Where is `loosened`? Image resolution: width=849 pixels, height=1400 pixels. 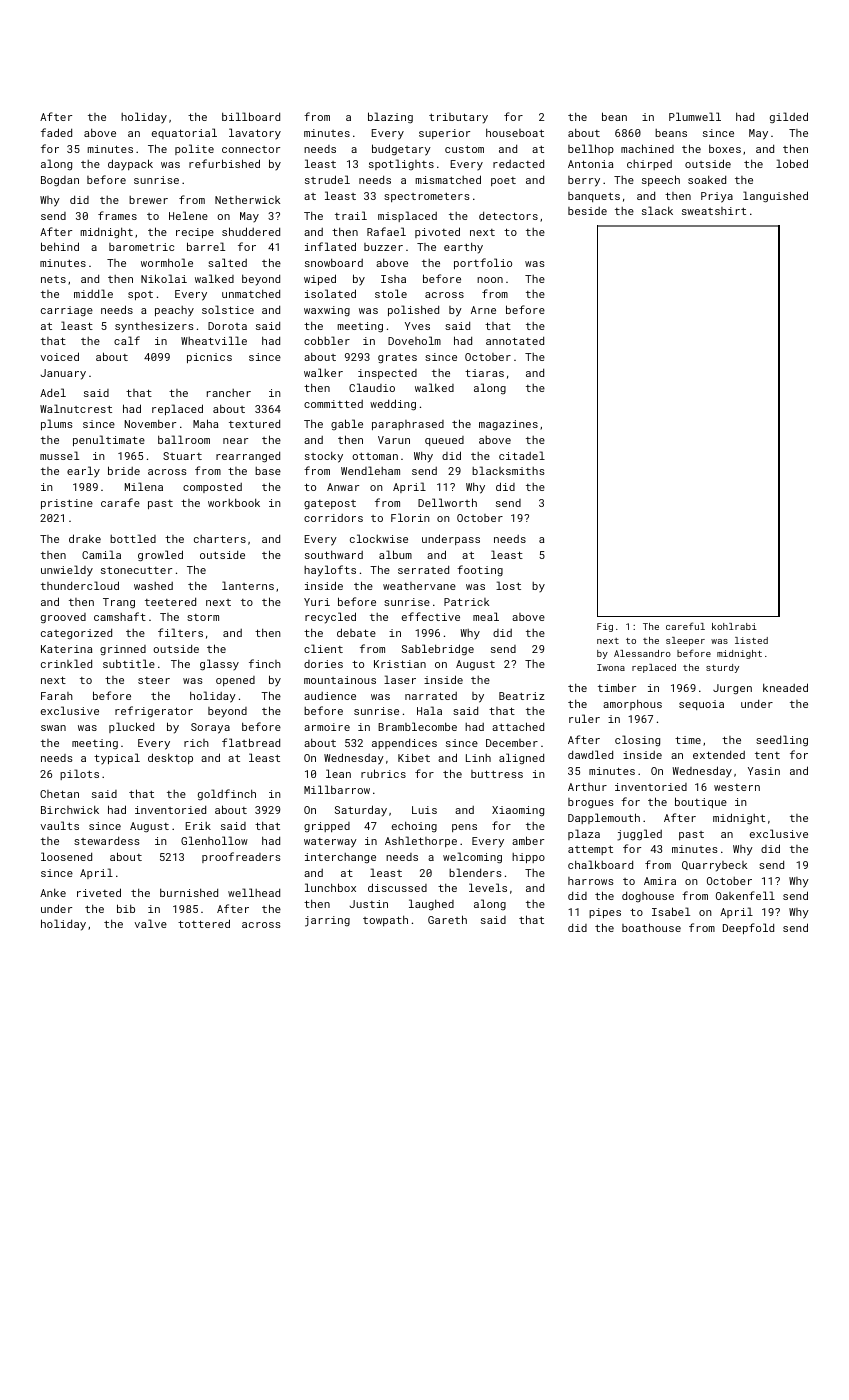
loosened is located at coordinates (66, 856).
